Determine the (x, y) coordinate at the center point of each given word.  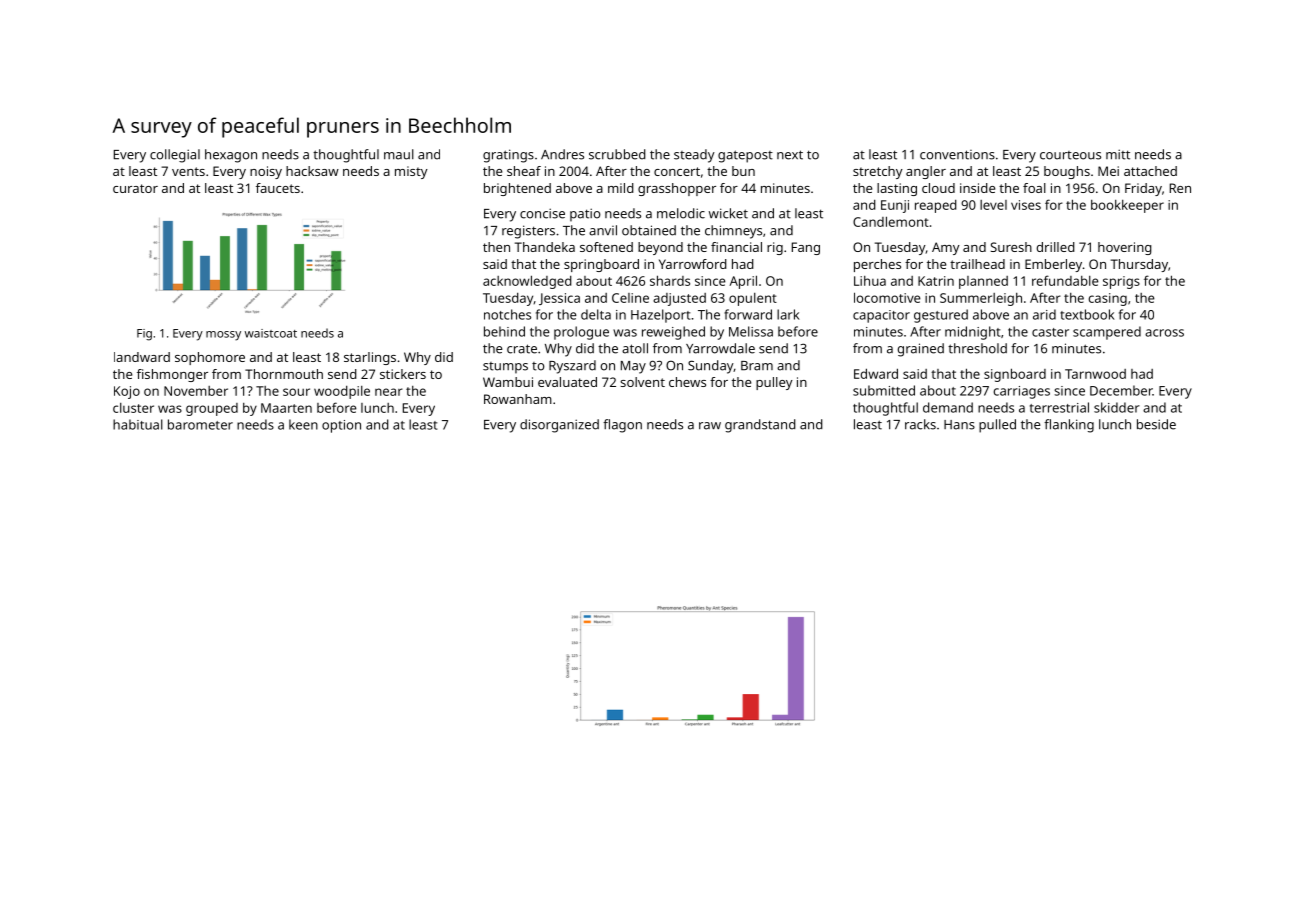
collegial (175, 156)
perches (877, 265)
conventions (957, 155)
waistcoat (271, 333)
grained (921, 350)
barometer (200, 424)
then (496, 247)
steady (694, 156)
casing (1107, 299)
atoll (635, 348)
